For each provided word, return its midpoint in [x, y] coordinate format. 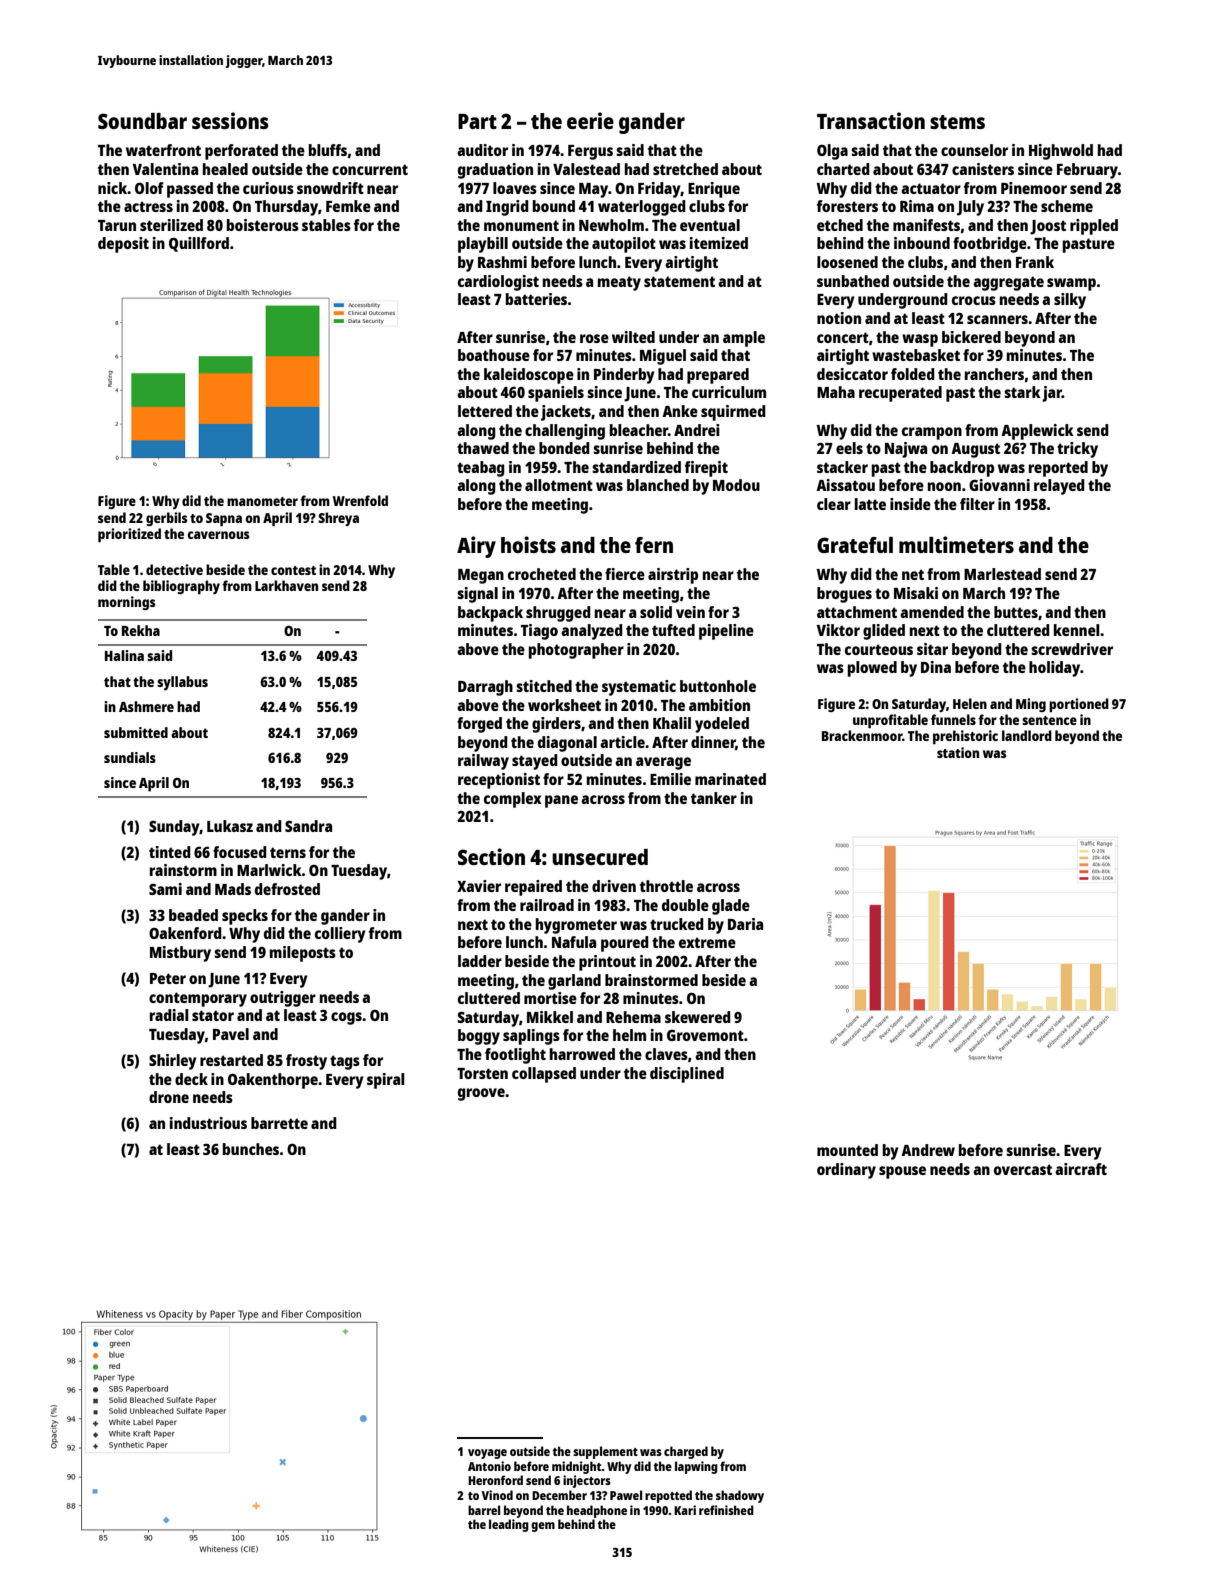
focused [240, 852]
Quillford [199, 244]
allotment [559, 485]
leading [509, 1525]
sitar [932, 649]
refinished [726, 1510]
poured [625, 944]
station [958, 752]
